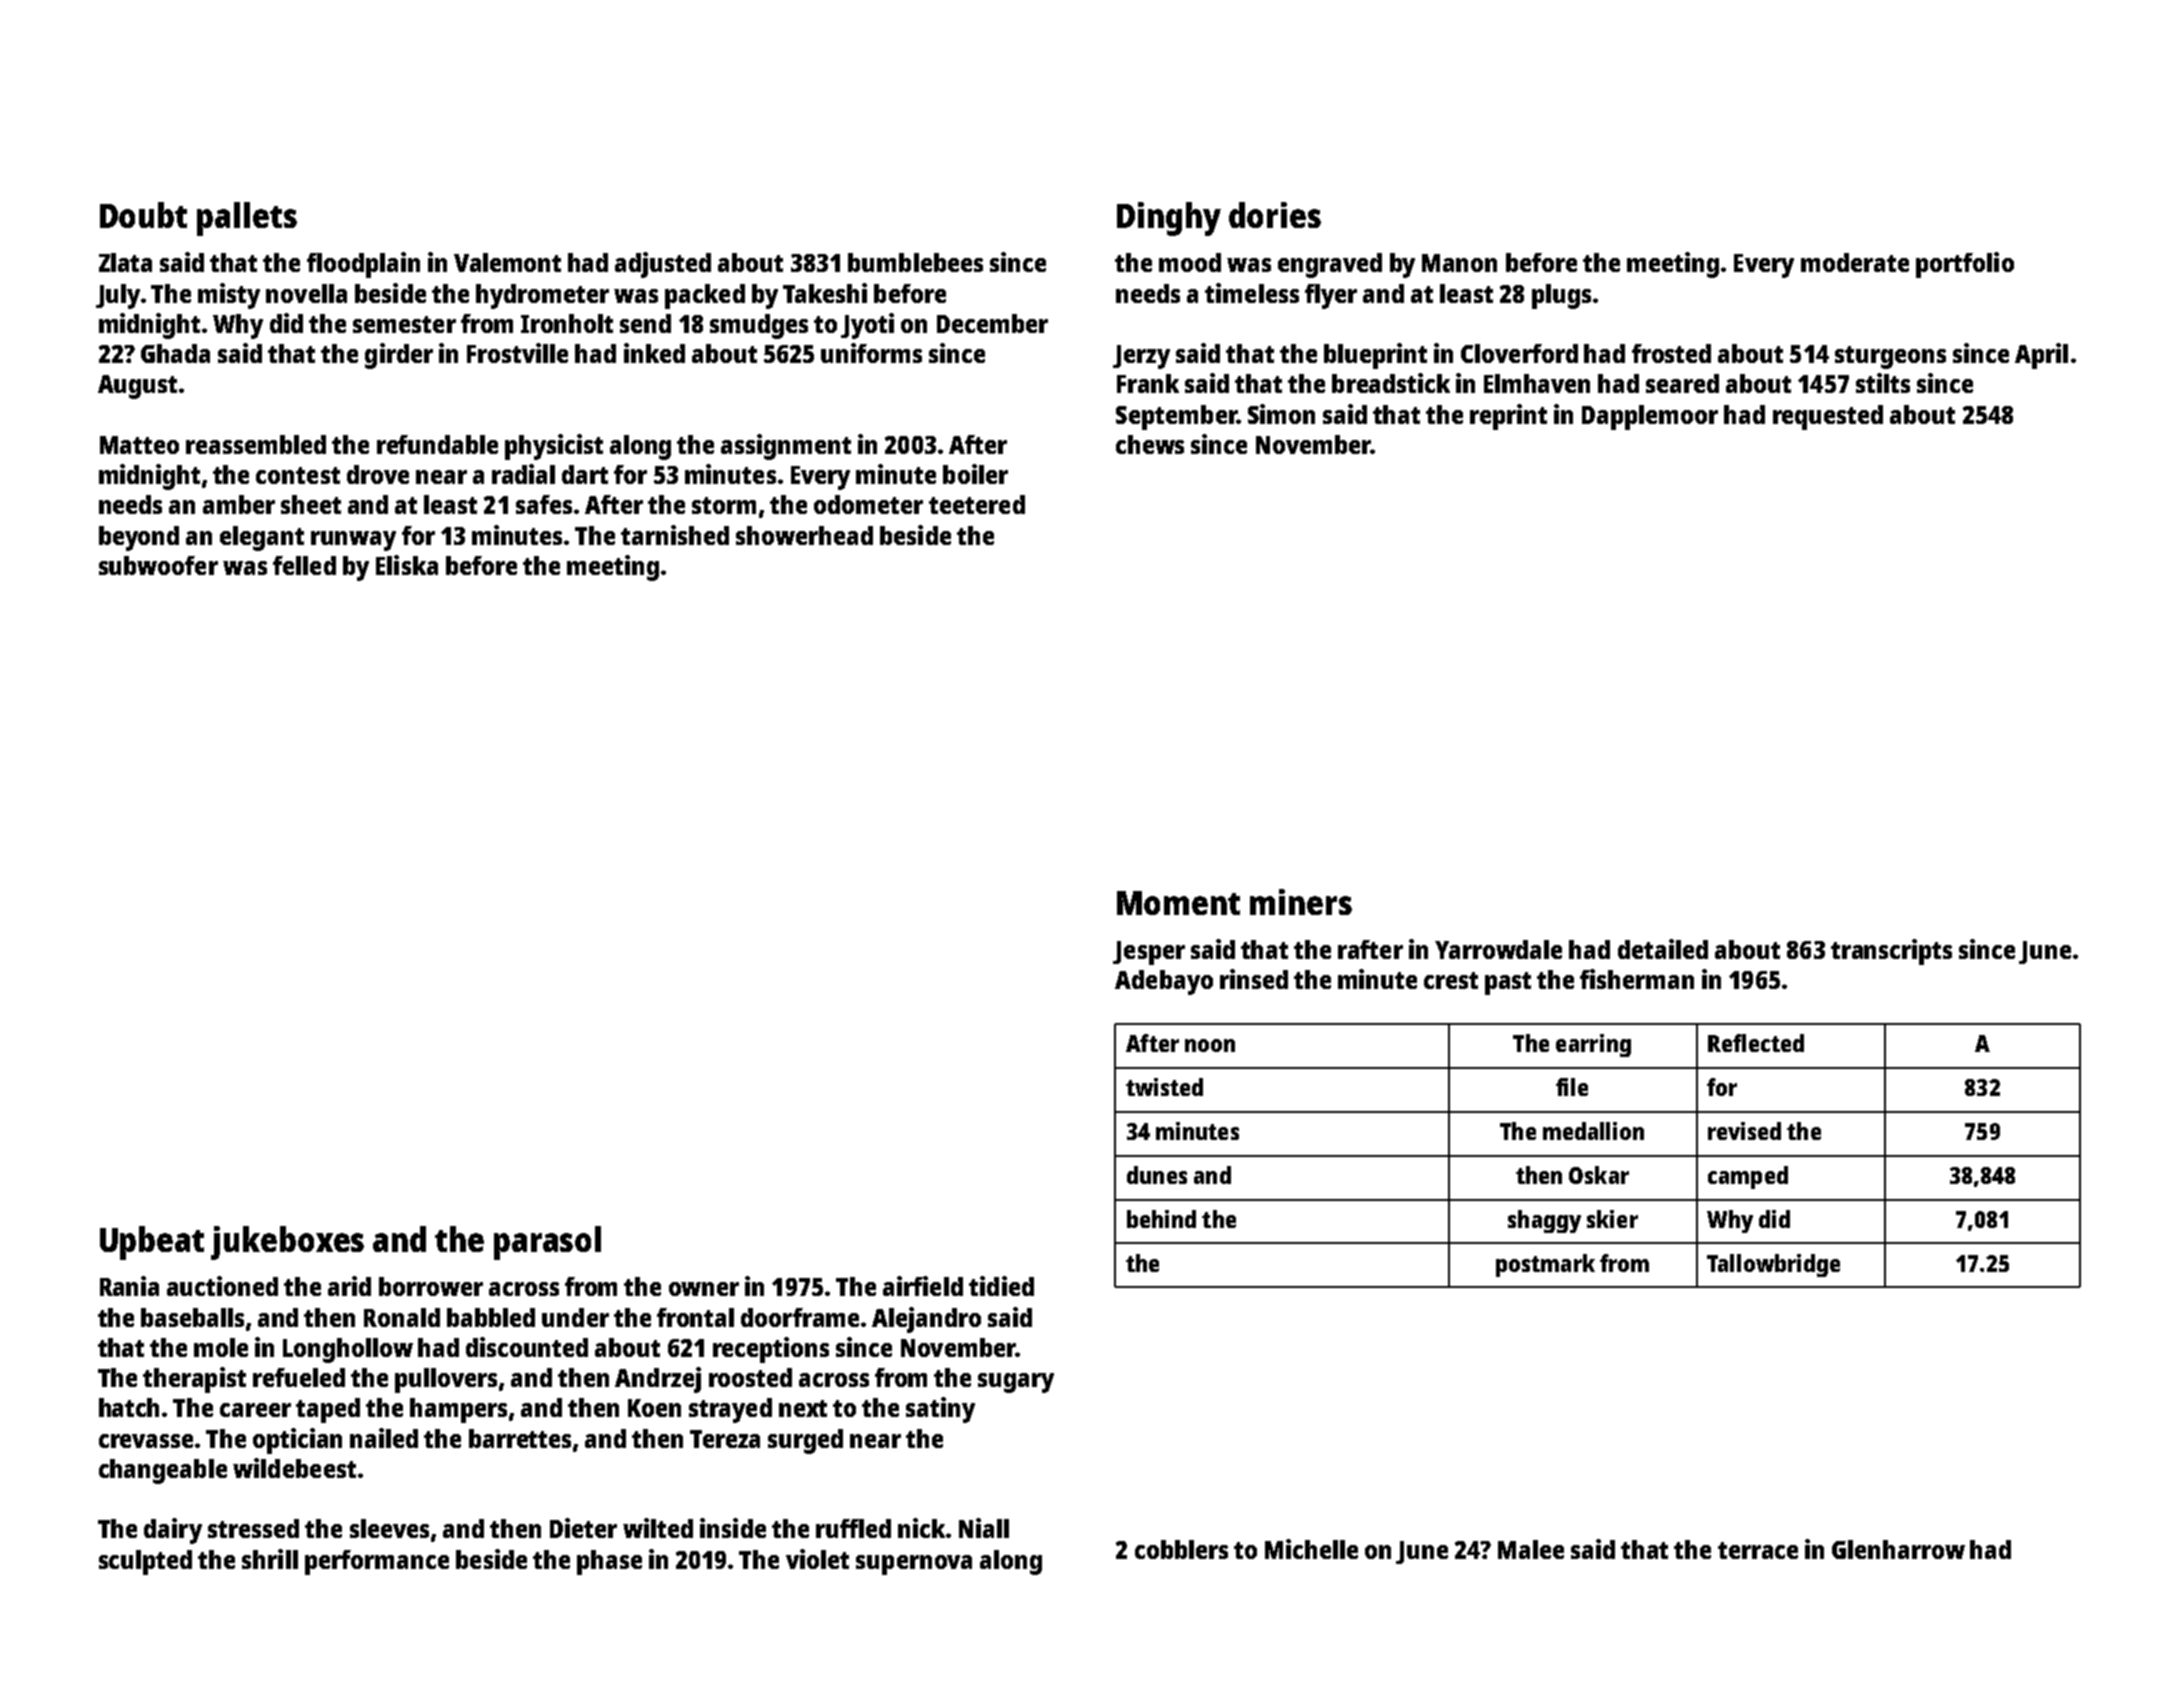 Image resolution: width=2178 pixels, height=1683 pixels. What do you see at coordinates (1157, 1175) in the image?
I see `dunes` at bounding box center [1157, 1175].
